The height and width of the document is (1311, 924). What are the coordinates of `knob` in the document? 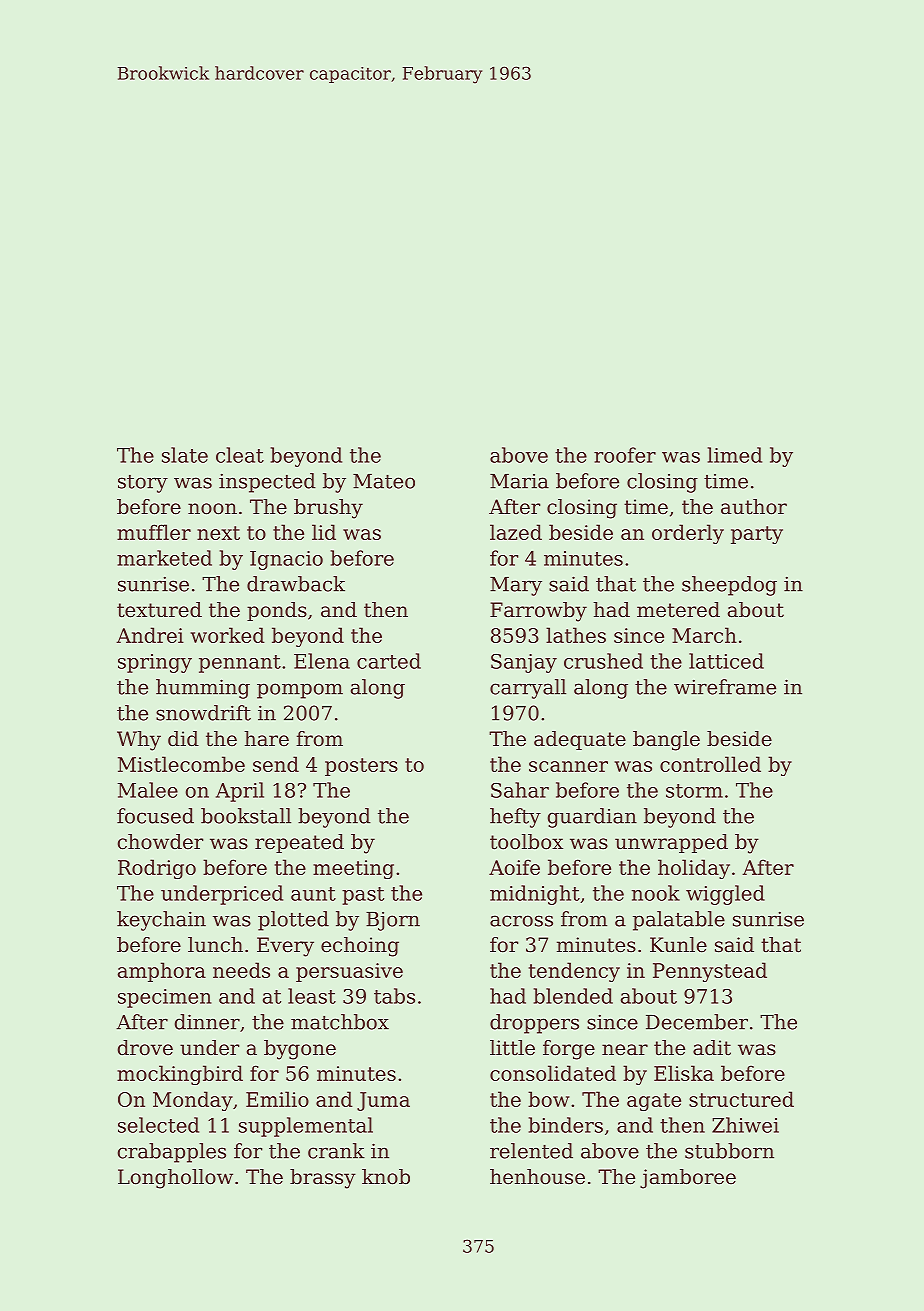 It's located at (386, 1177).
